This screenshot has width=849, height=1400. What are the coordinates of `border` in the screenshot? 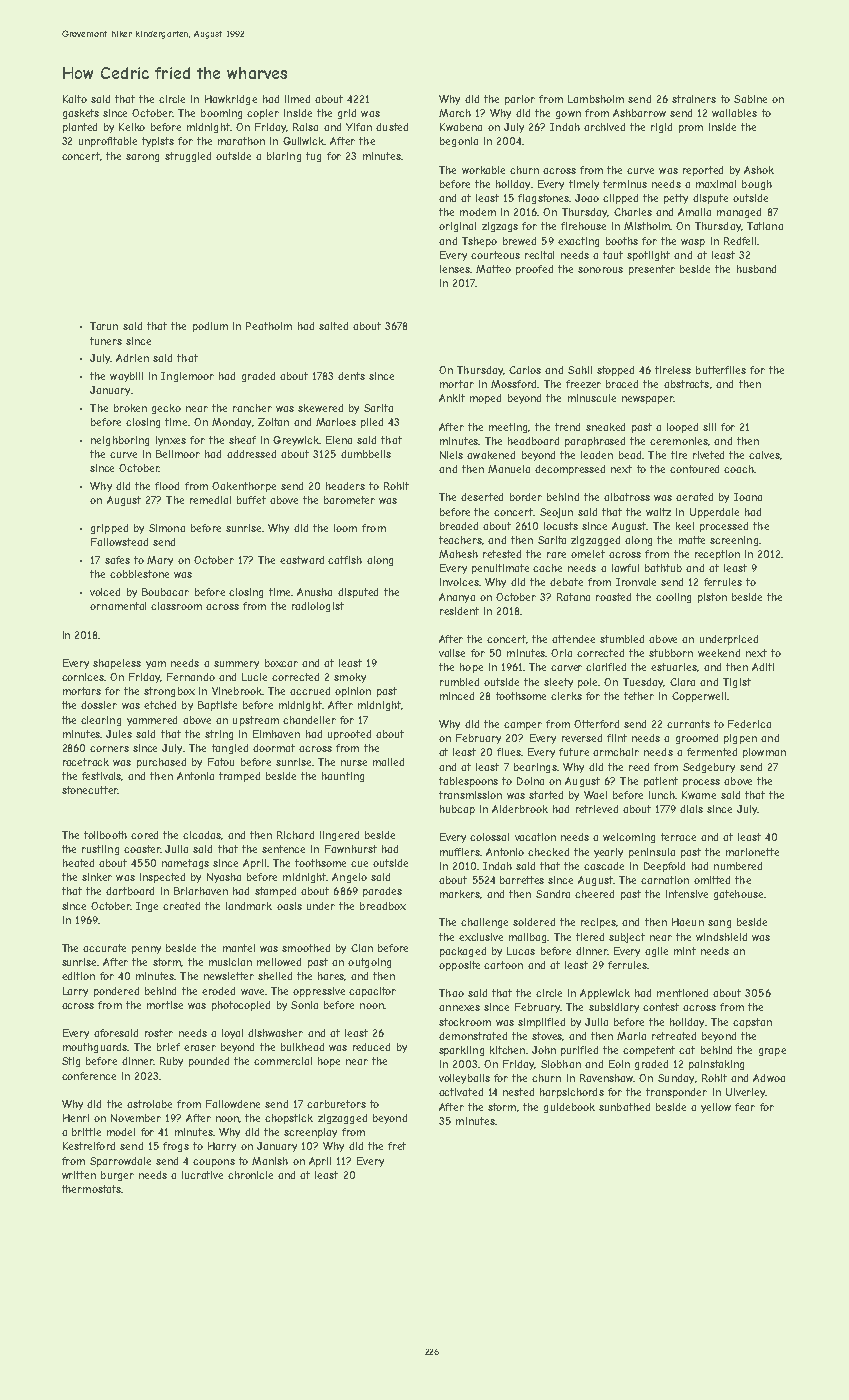 It's located at (526, 497).
